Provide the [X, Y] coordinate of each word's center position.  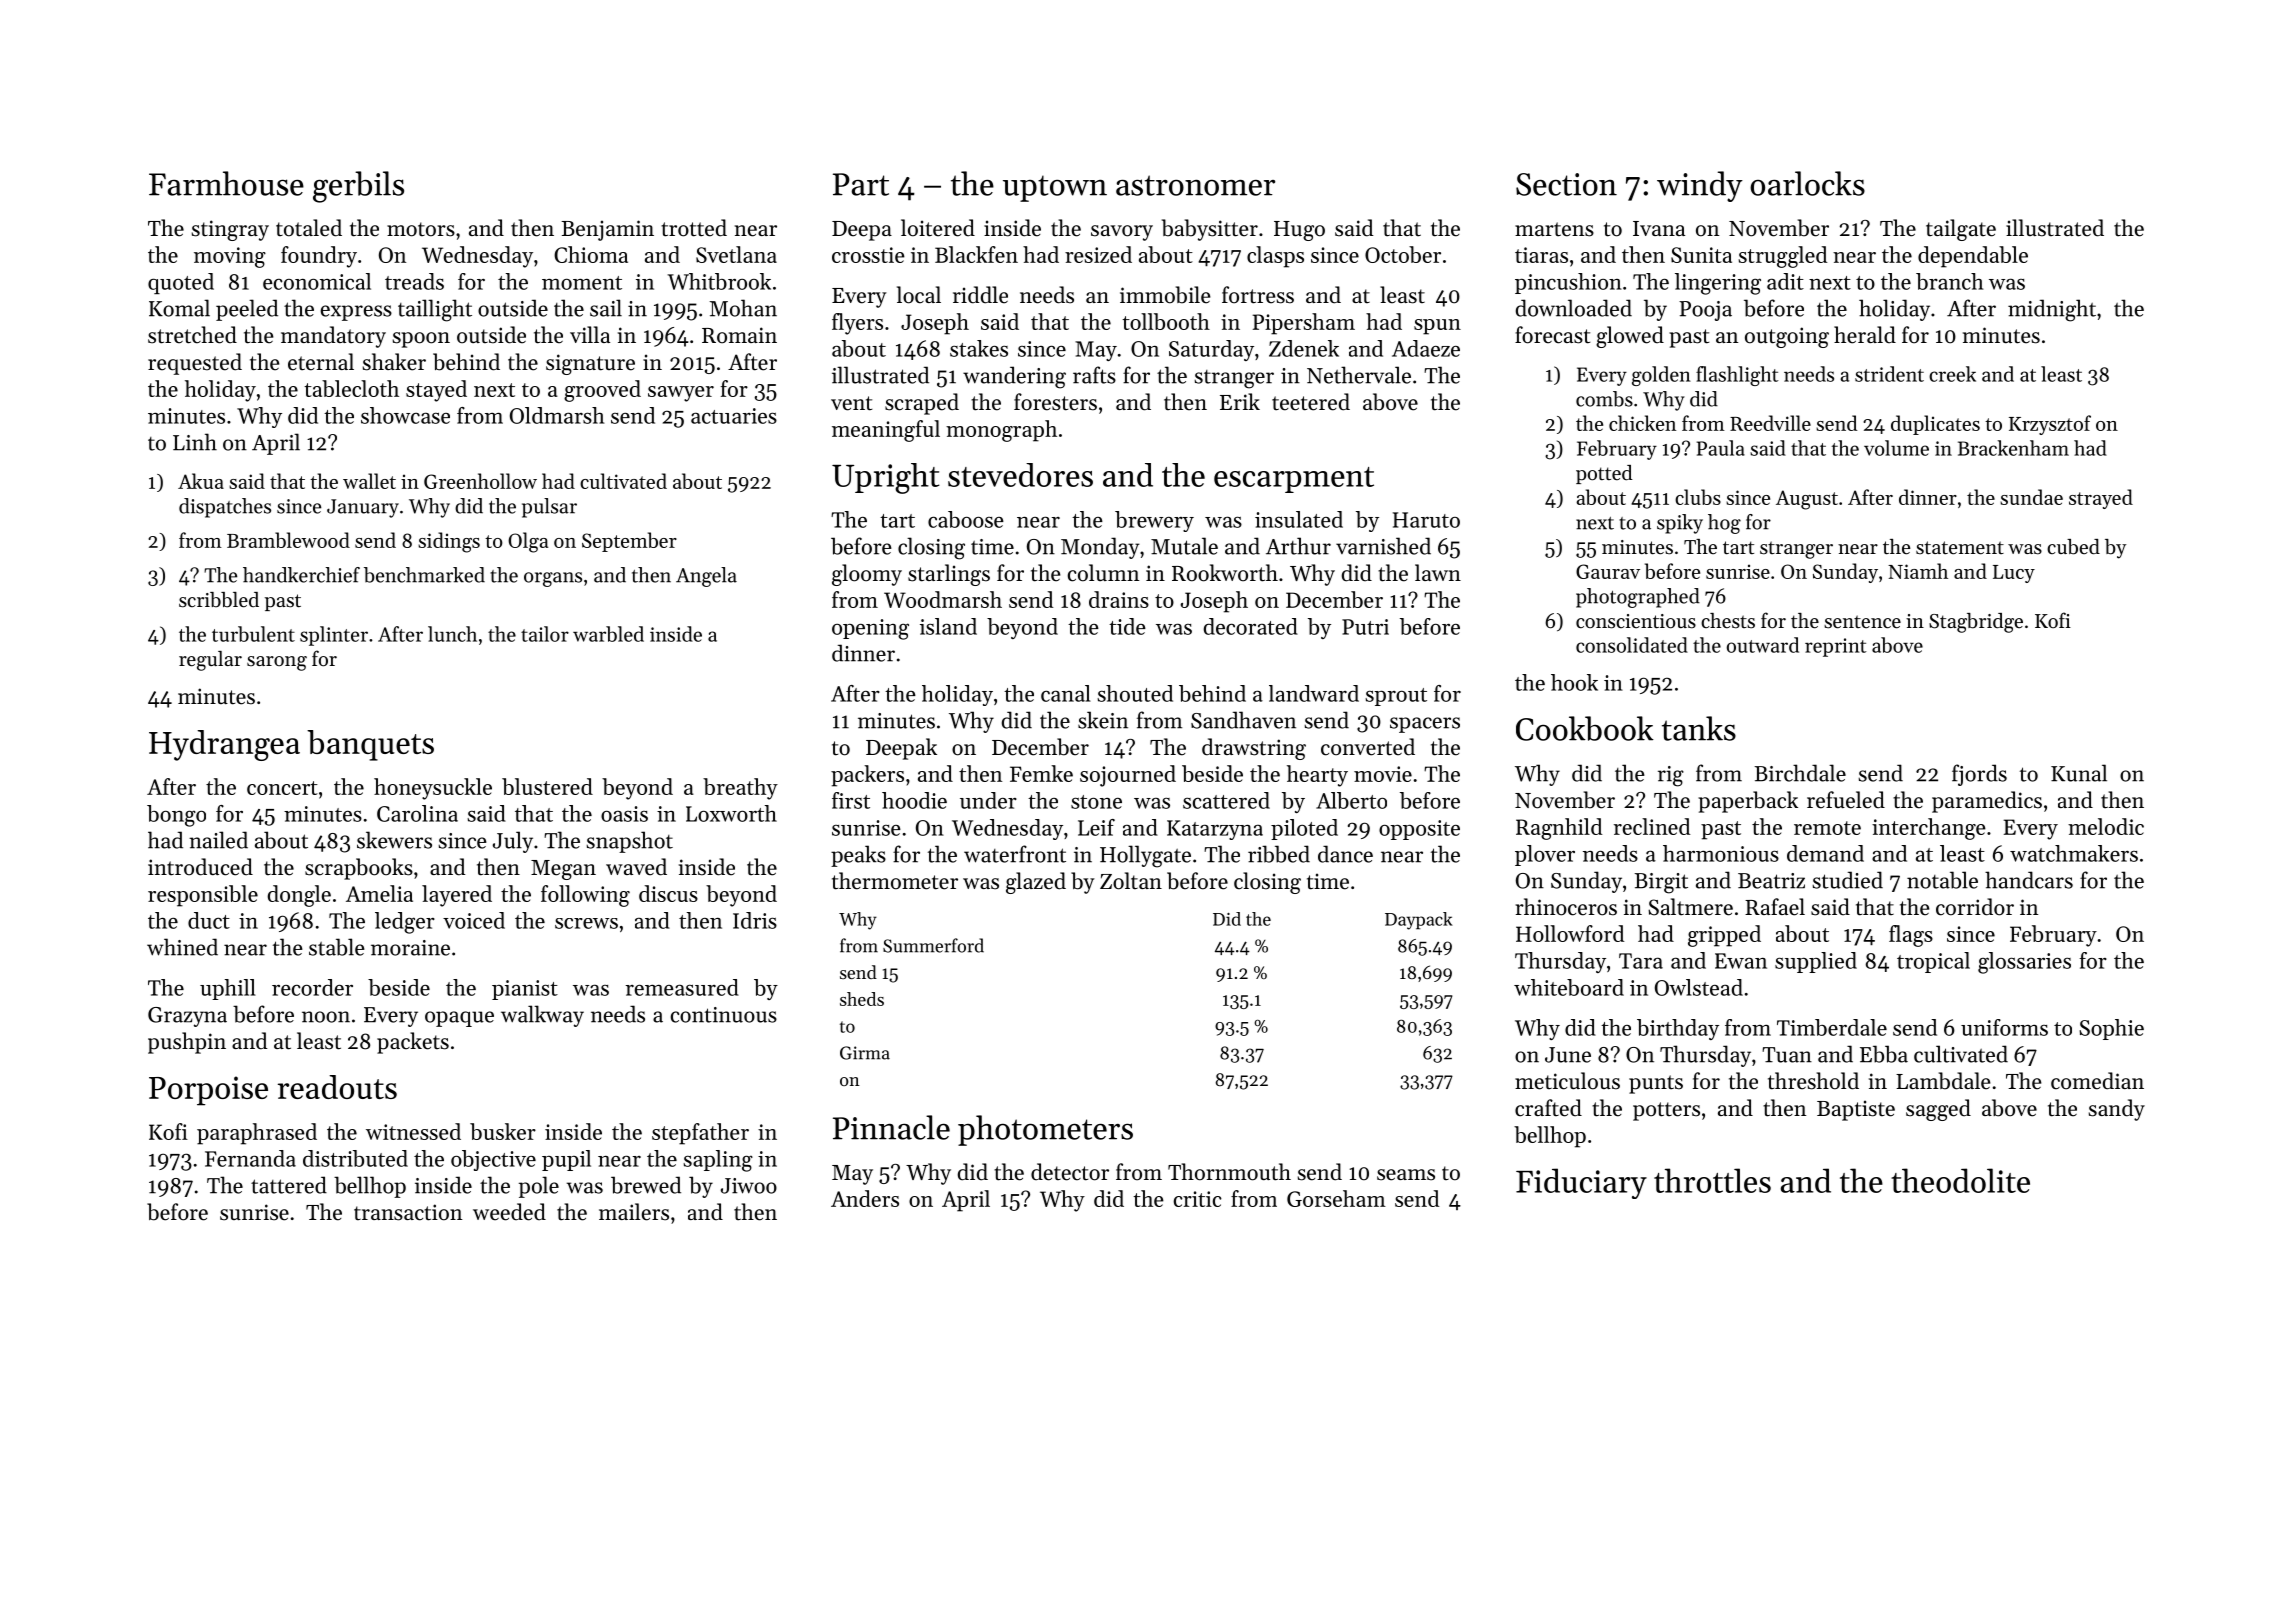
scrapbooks [359, 869]
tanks [1699, 728]
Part [861, 184]
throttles [1712, 1180]
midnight [2052, 310]
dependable [1973, 257]
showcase [405, 415]
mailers [634, 1212]
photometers [1045, 1130]
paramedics [1987, 802]
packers [867, 776]
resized [1098, 254]
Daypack [1419, 921]
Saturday [1211, 350]
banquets [370, 745]
